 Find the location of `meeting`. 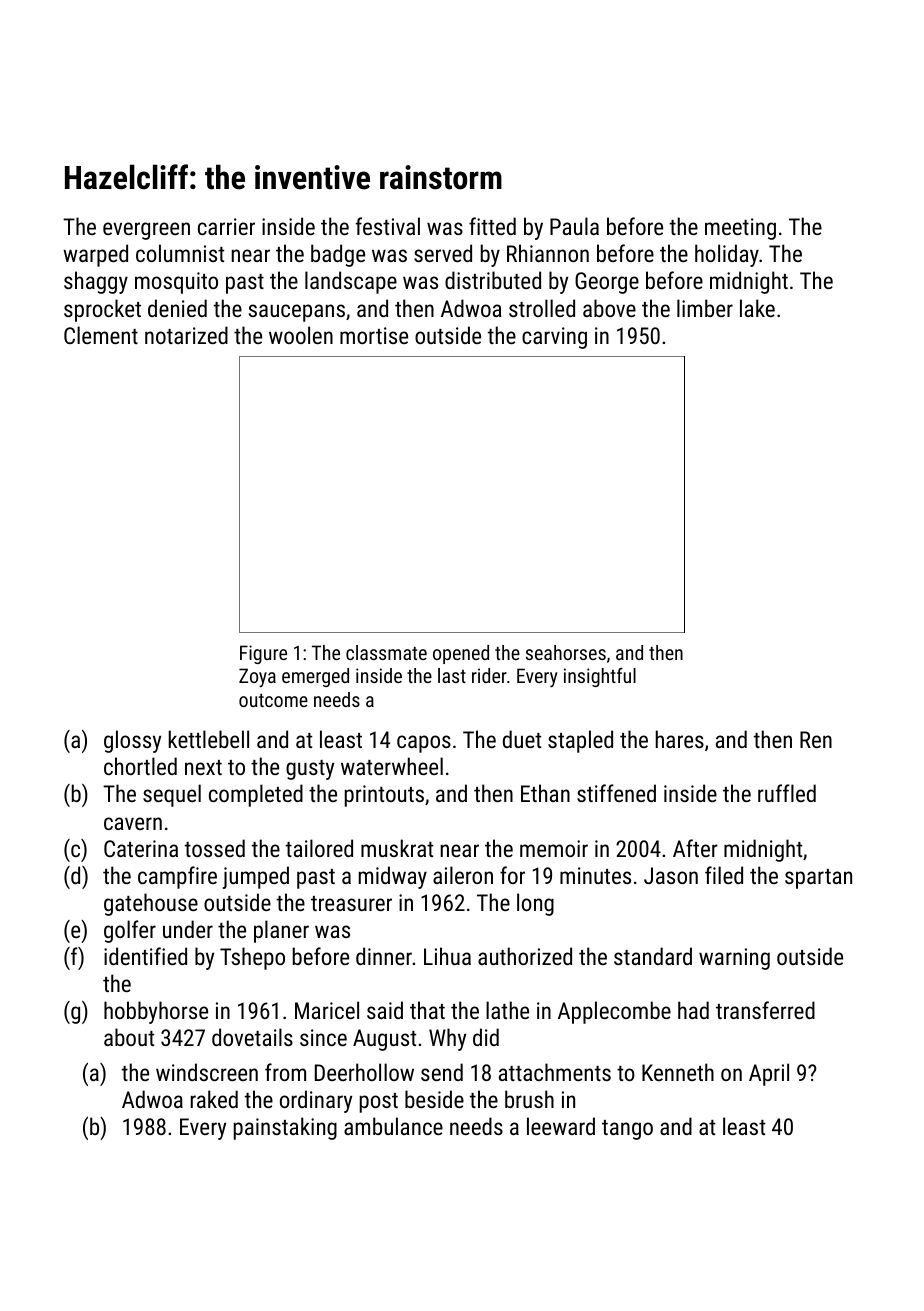

meeting is located at coordinates (740, 229).
